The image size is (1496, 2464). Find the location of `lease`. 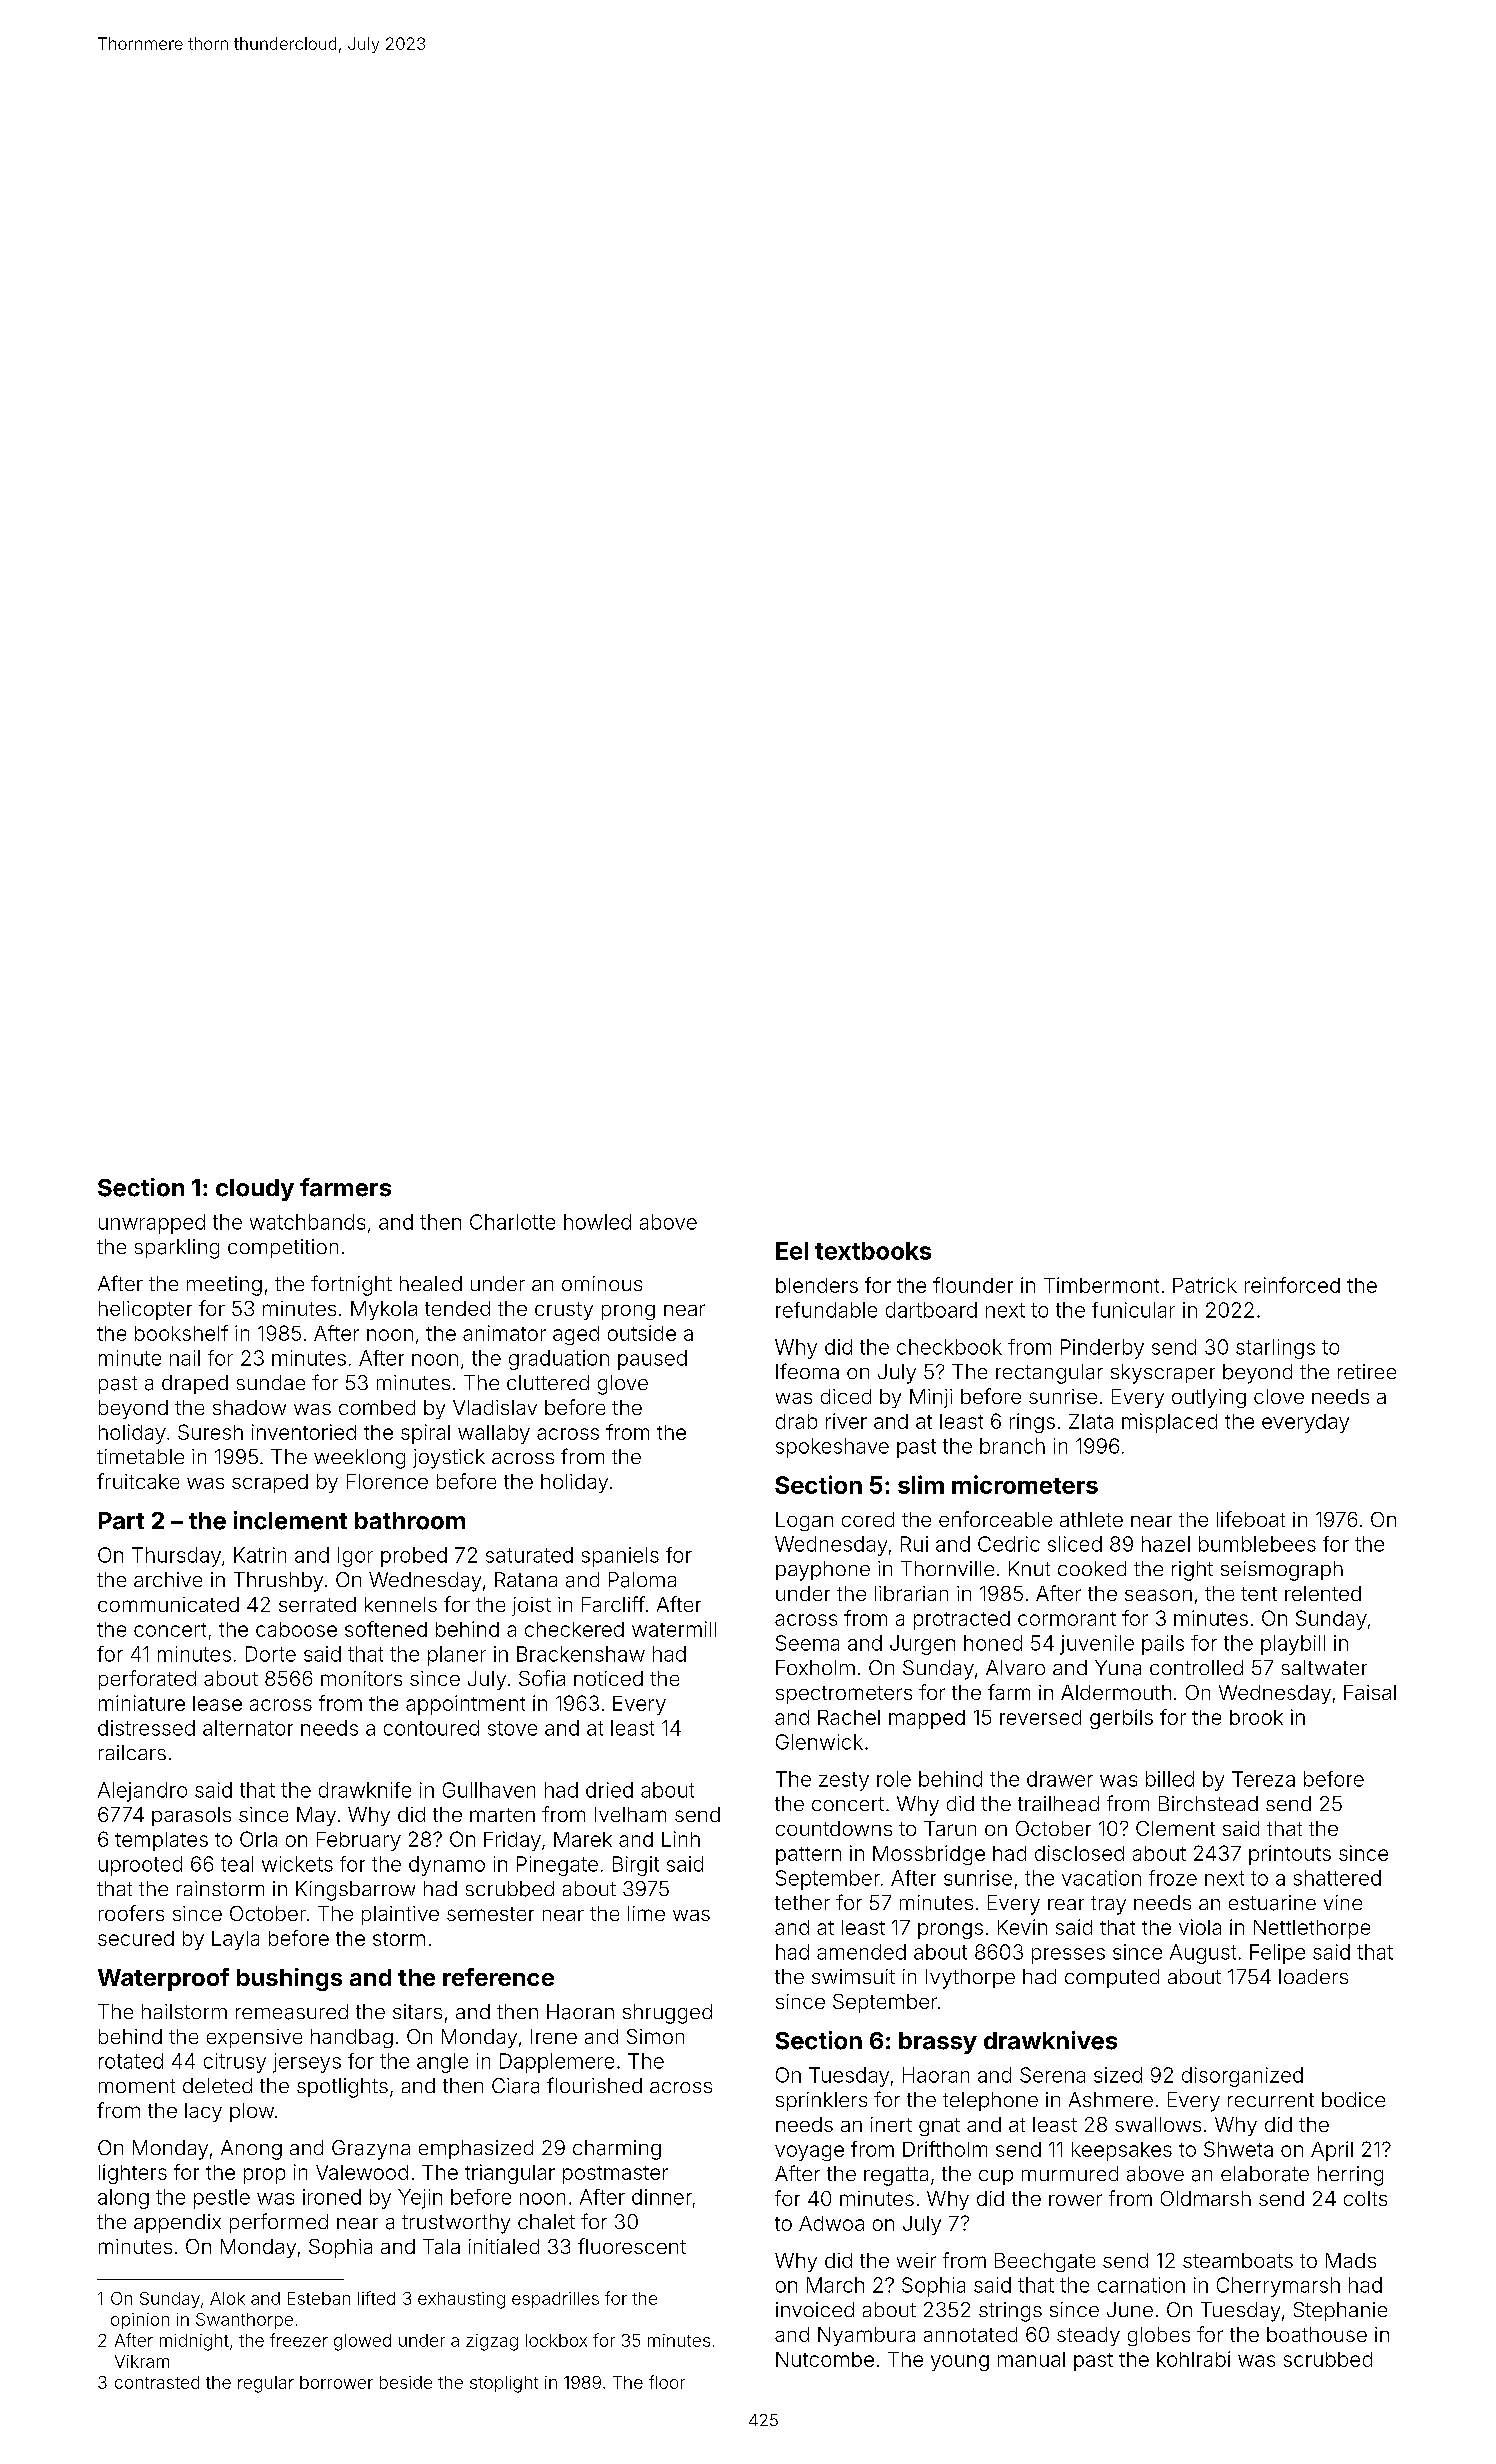

lease is located at coordinates (217, 1703).
